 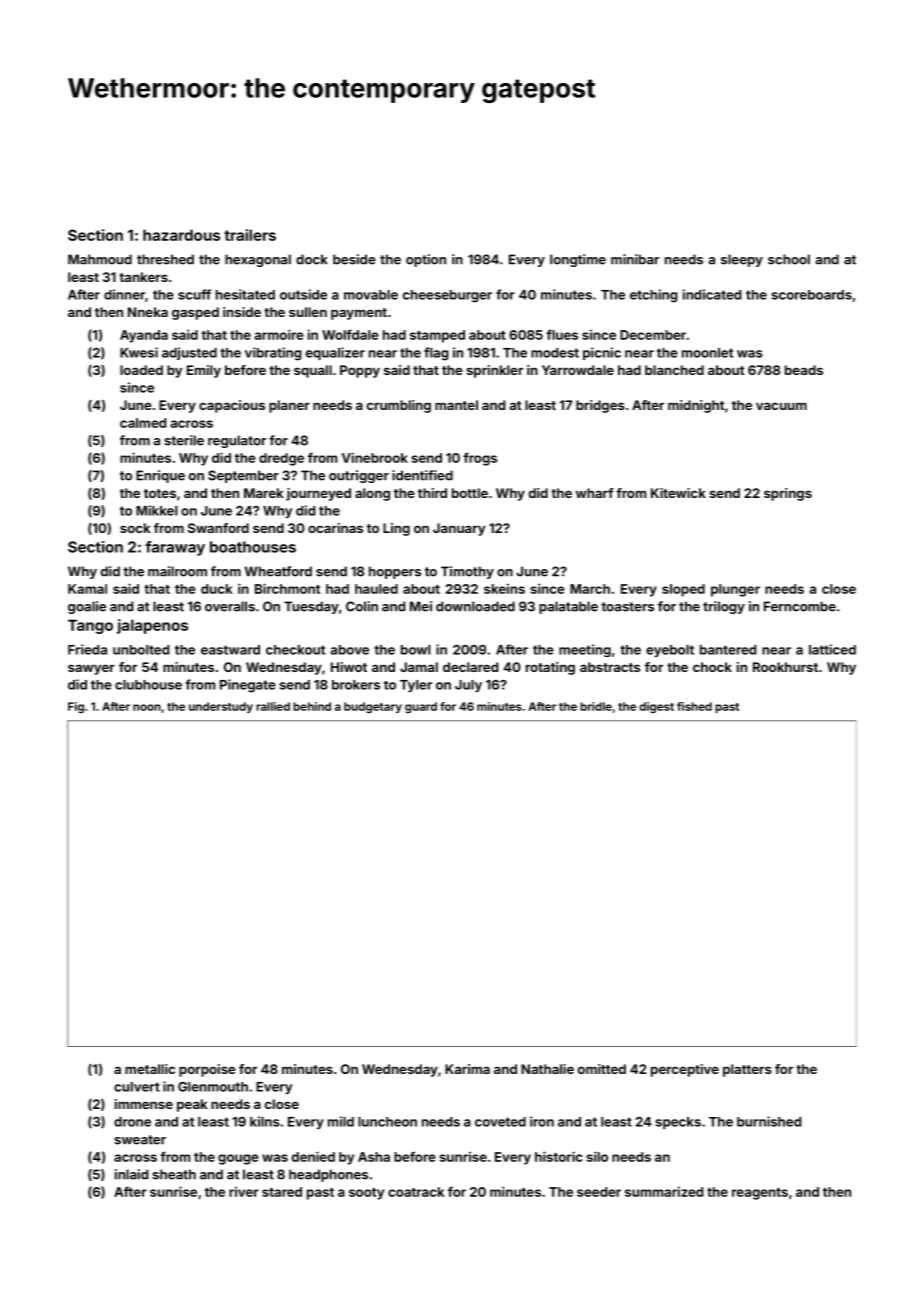 I want to click on river, so click(x=244, y=1192).
